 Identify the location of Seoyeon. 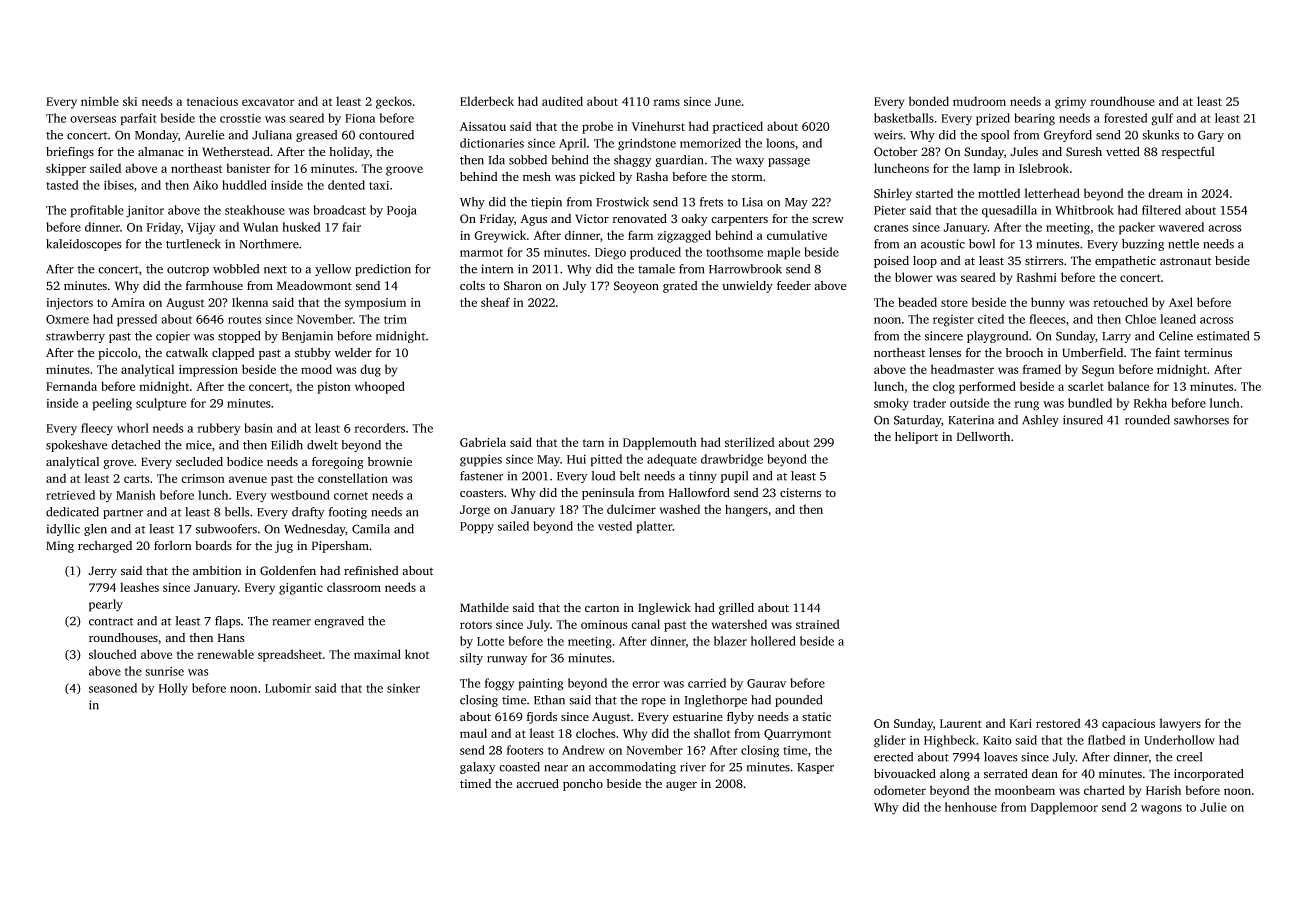
(636, 287).
